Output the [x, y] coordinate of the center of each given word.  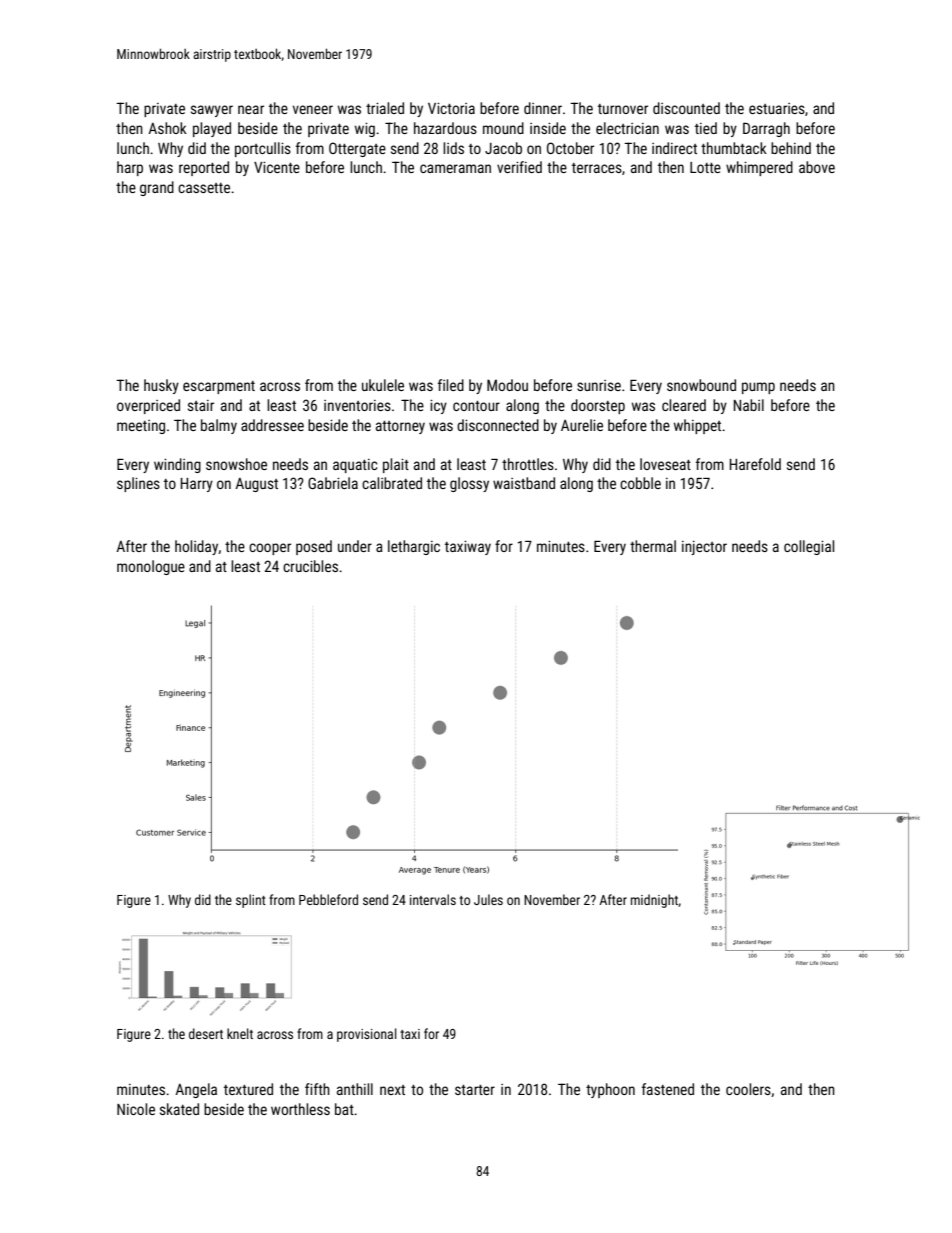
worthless [300, 1109]
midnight [654, 901]
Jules [488, 899]
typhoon [610, 1090]
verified [519, 167]
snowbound [701, 385]
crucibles [310, 566]
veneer [313, 109]
